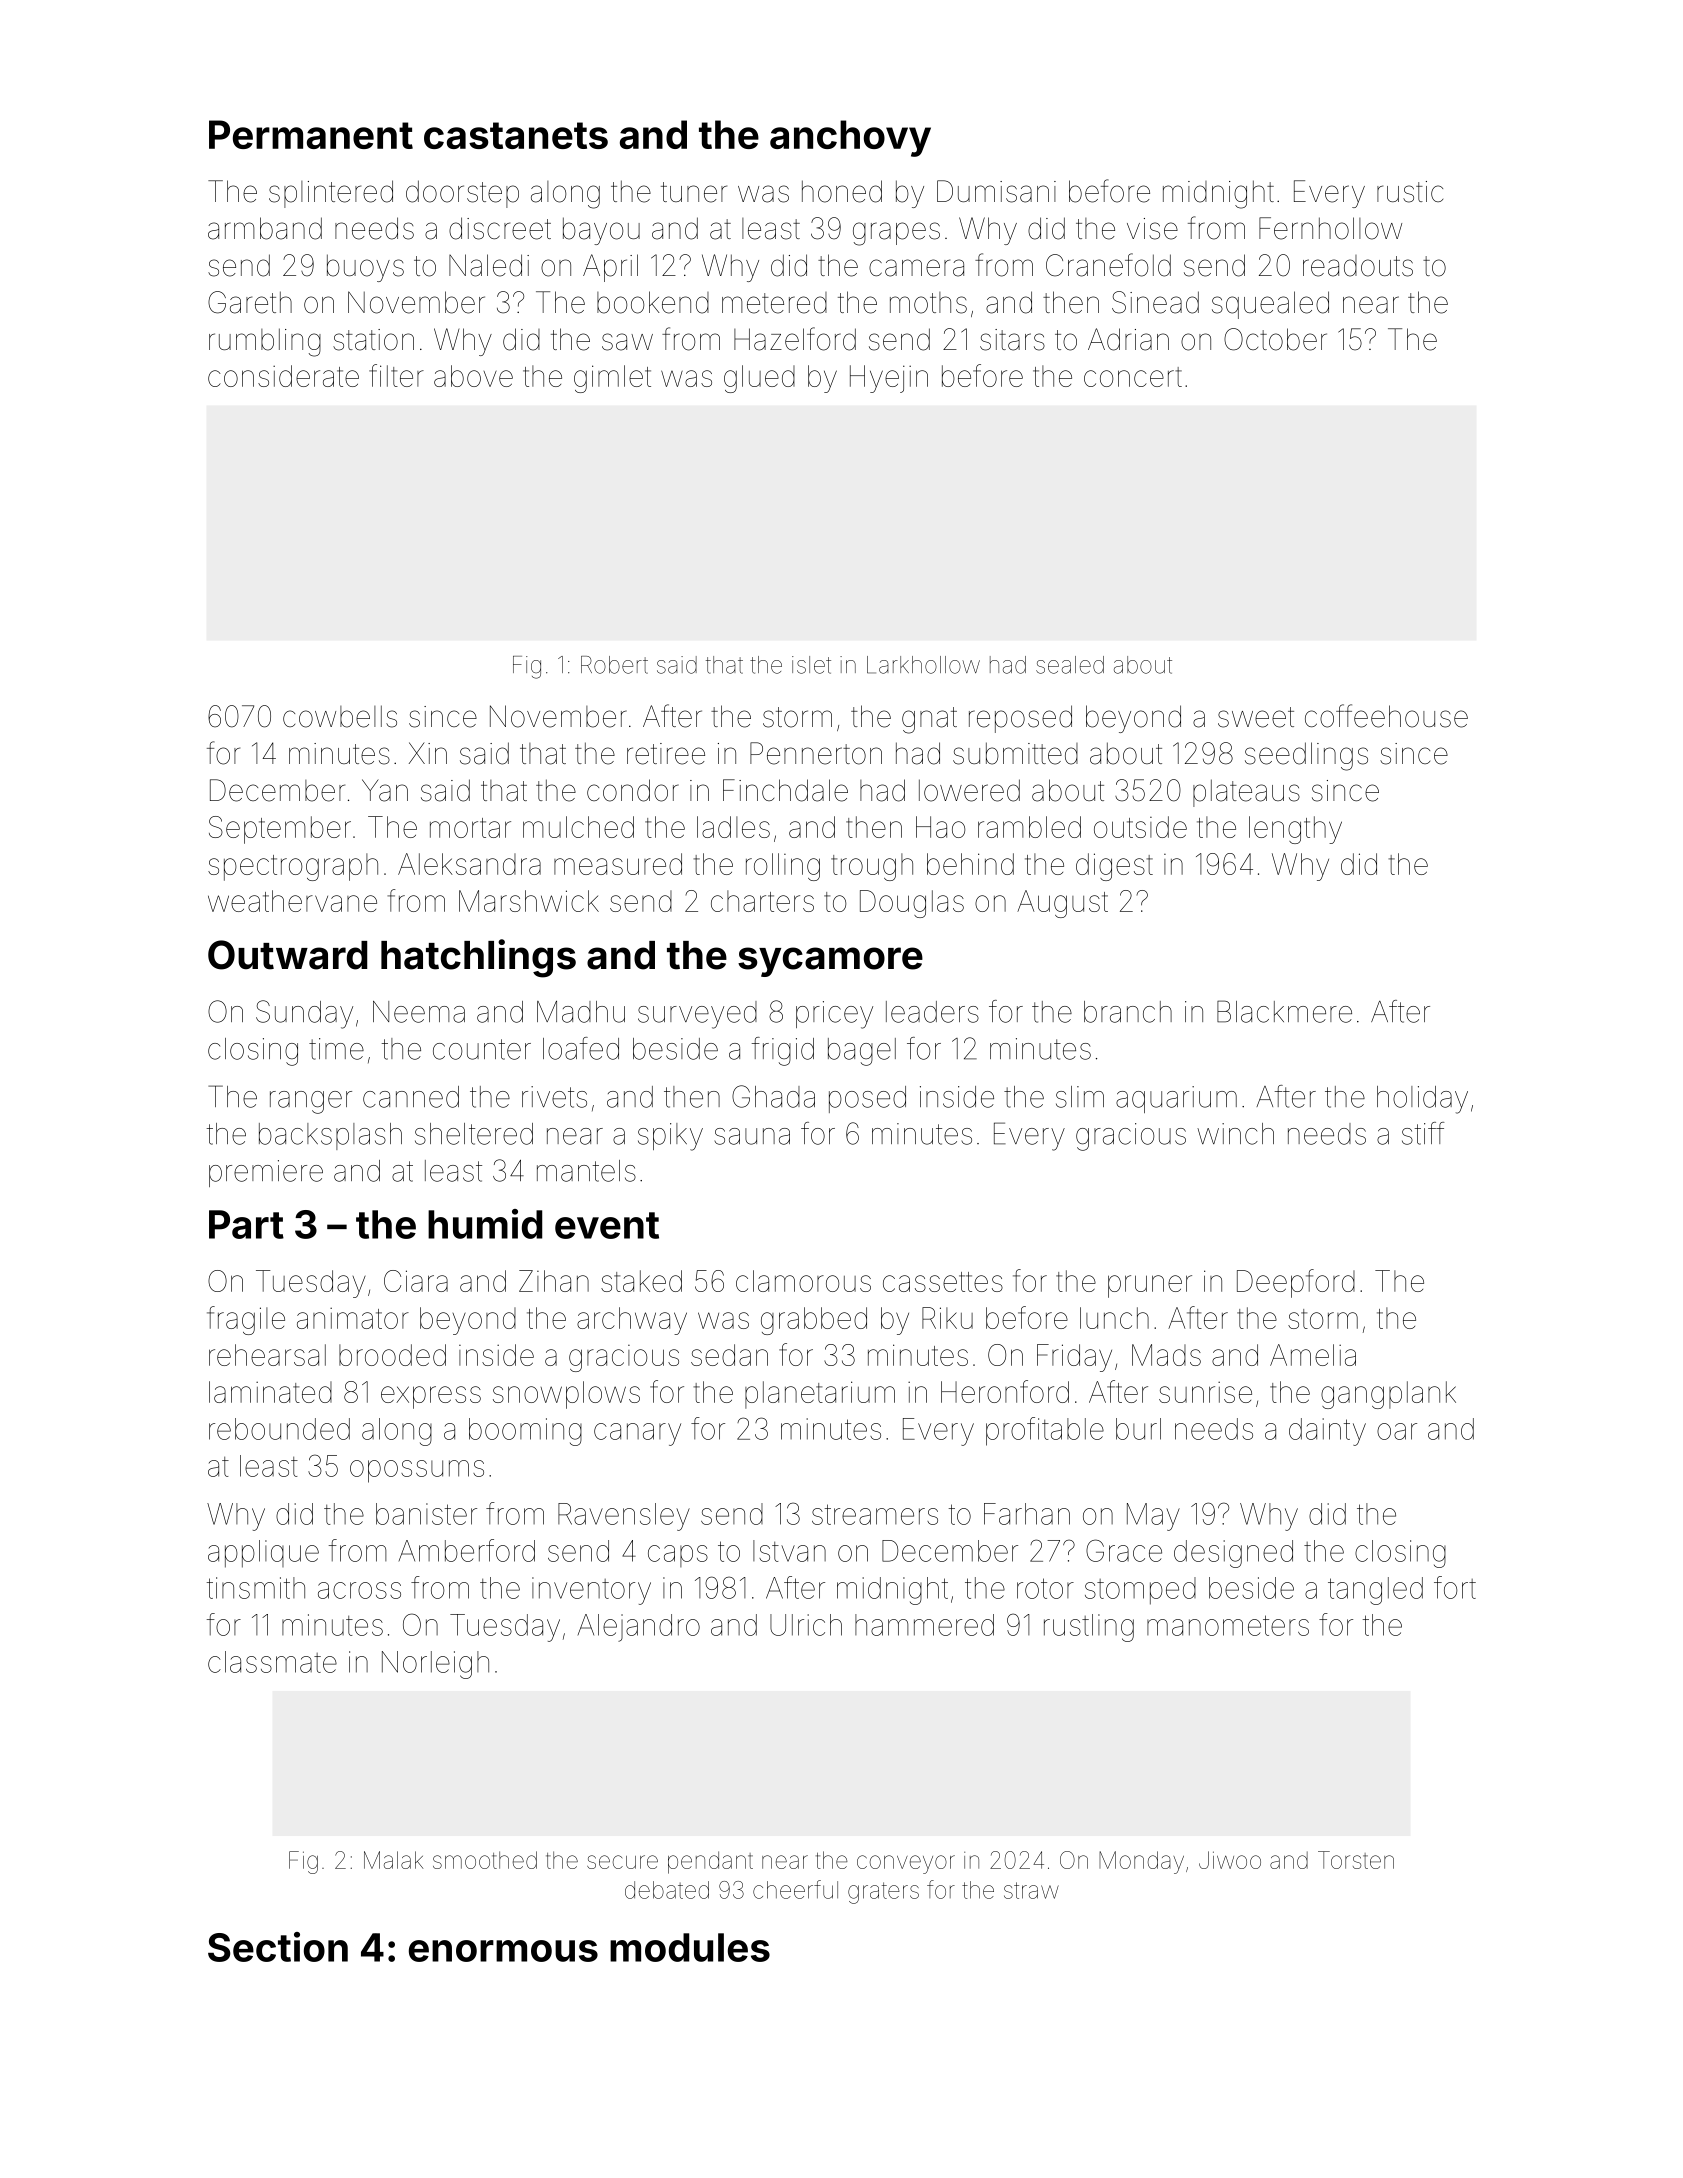 The width and height of the image is (1683, 2178). What do you see at coordinates (581, 1012) in the image?
I see `Madhu` at bounding box center [581, 1012].
